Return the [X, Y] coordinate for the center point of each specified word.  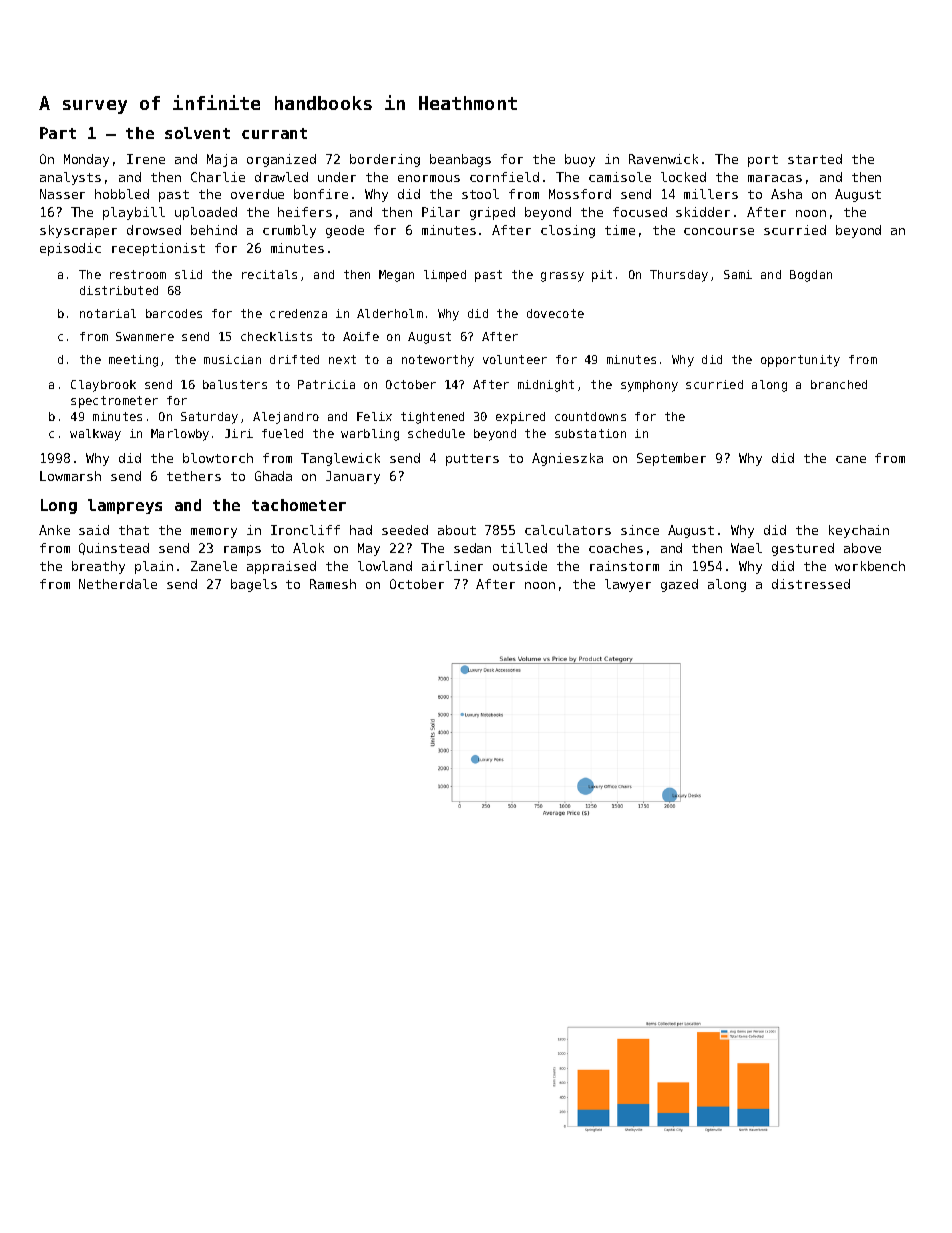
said [94, 530]
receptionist [158, 249]
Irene [146, 159]
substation [590, 433]
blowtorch [218, 458]
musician [232, 359]
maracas [775, 178]
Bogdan [811, 276]
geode [345, 231]
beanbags [460, 160]
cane [851, 459]
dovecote [555, 313]
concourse [719, 231]
